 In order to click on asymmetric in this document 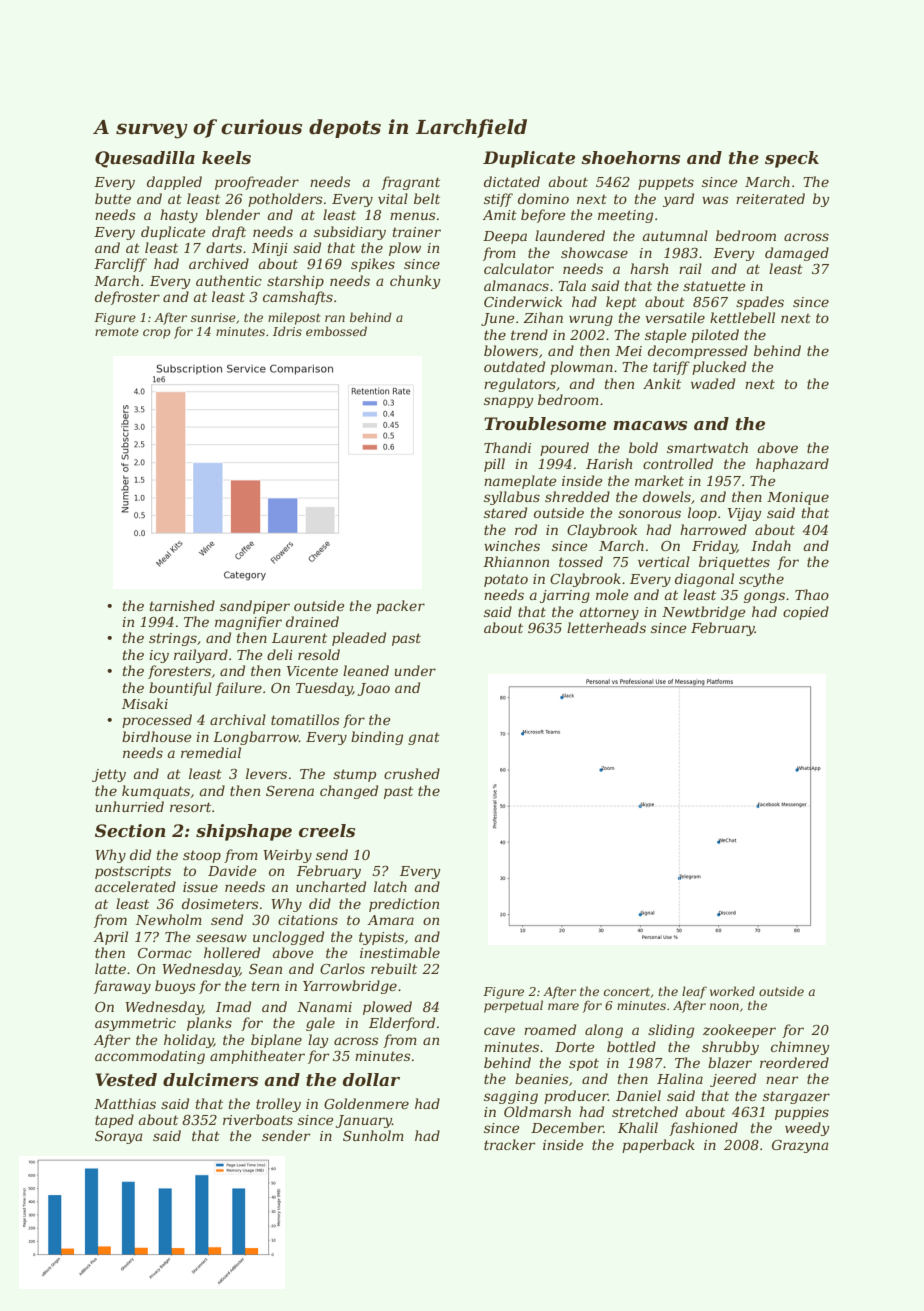, I will do `click(135, 1024)`.
